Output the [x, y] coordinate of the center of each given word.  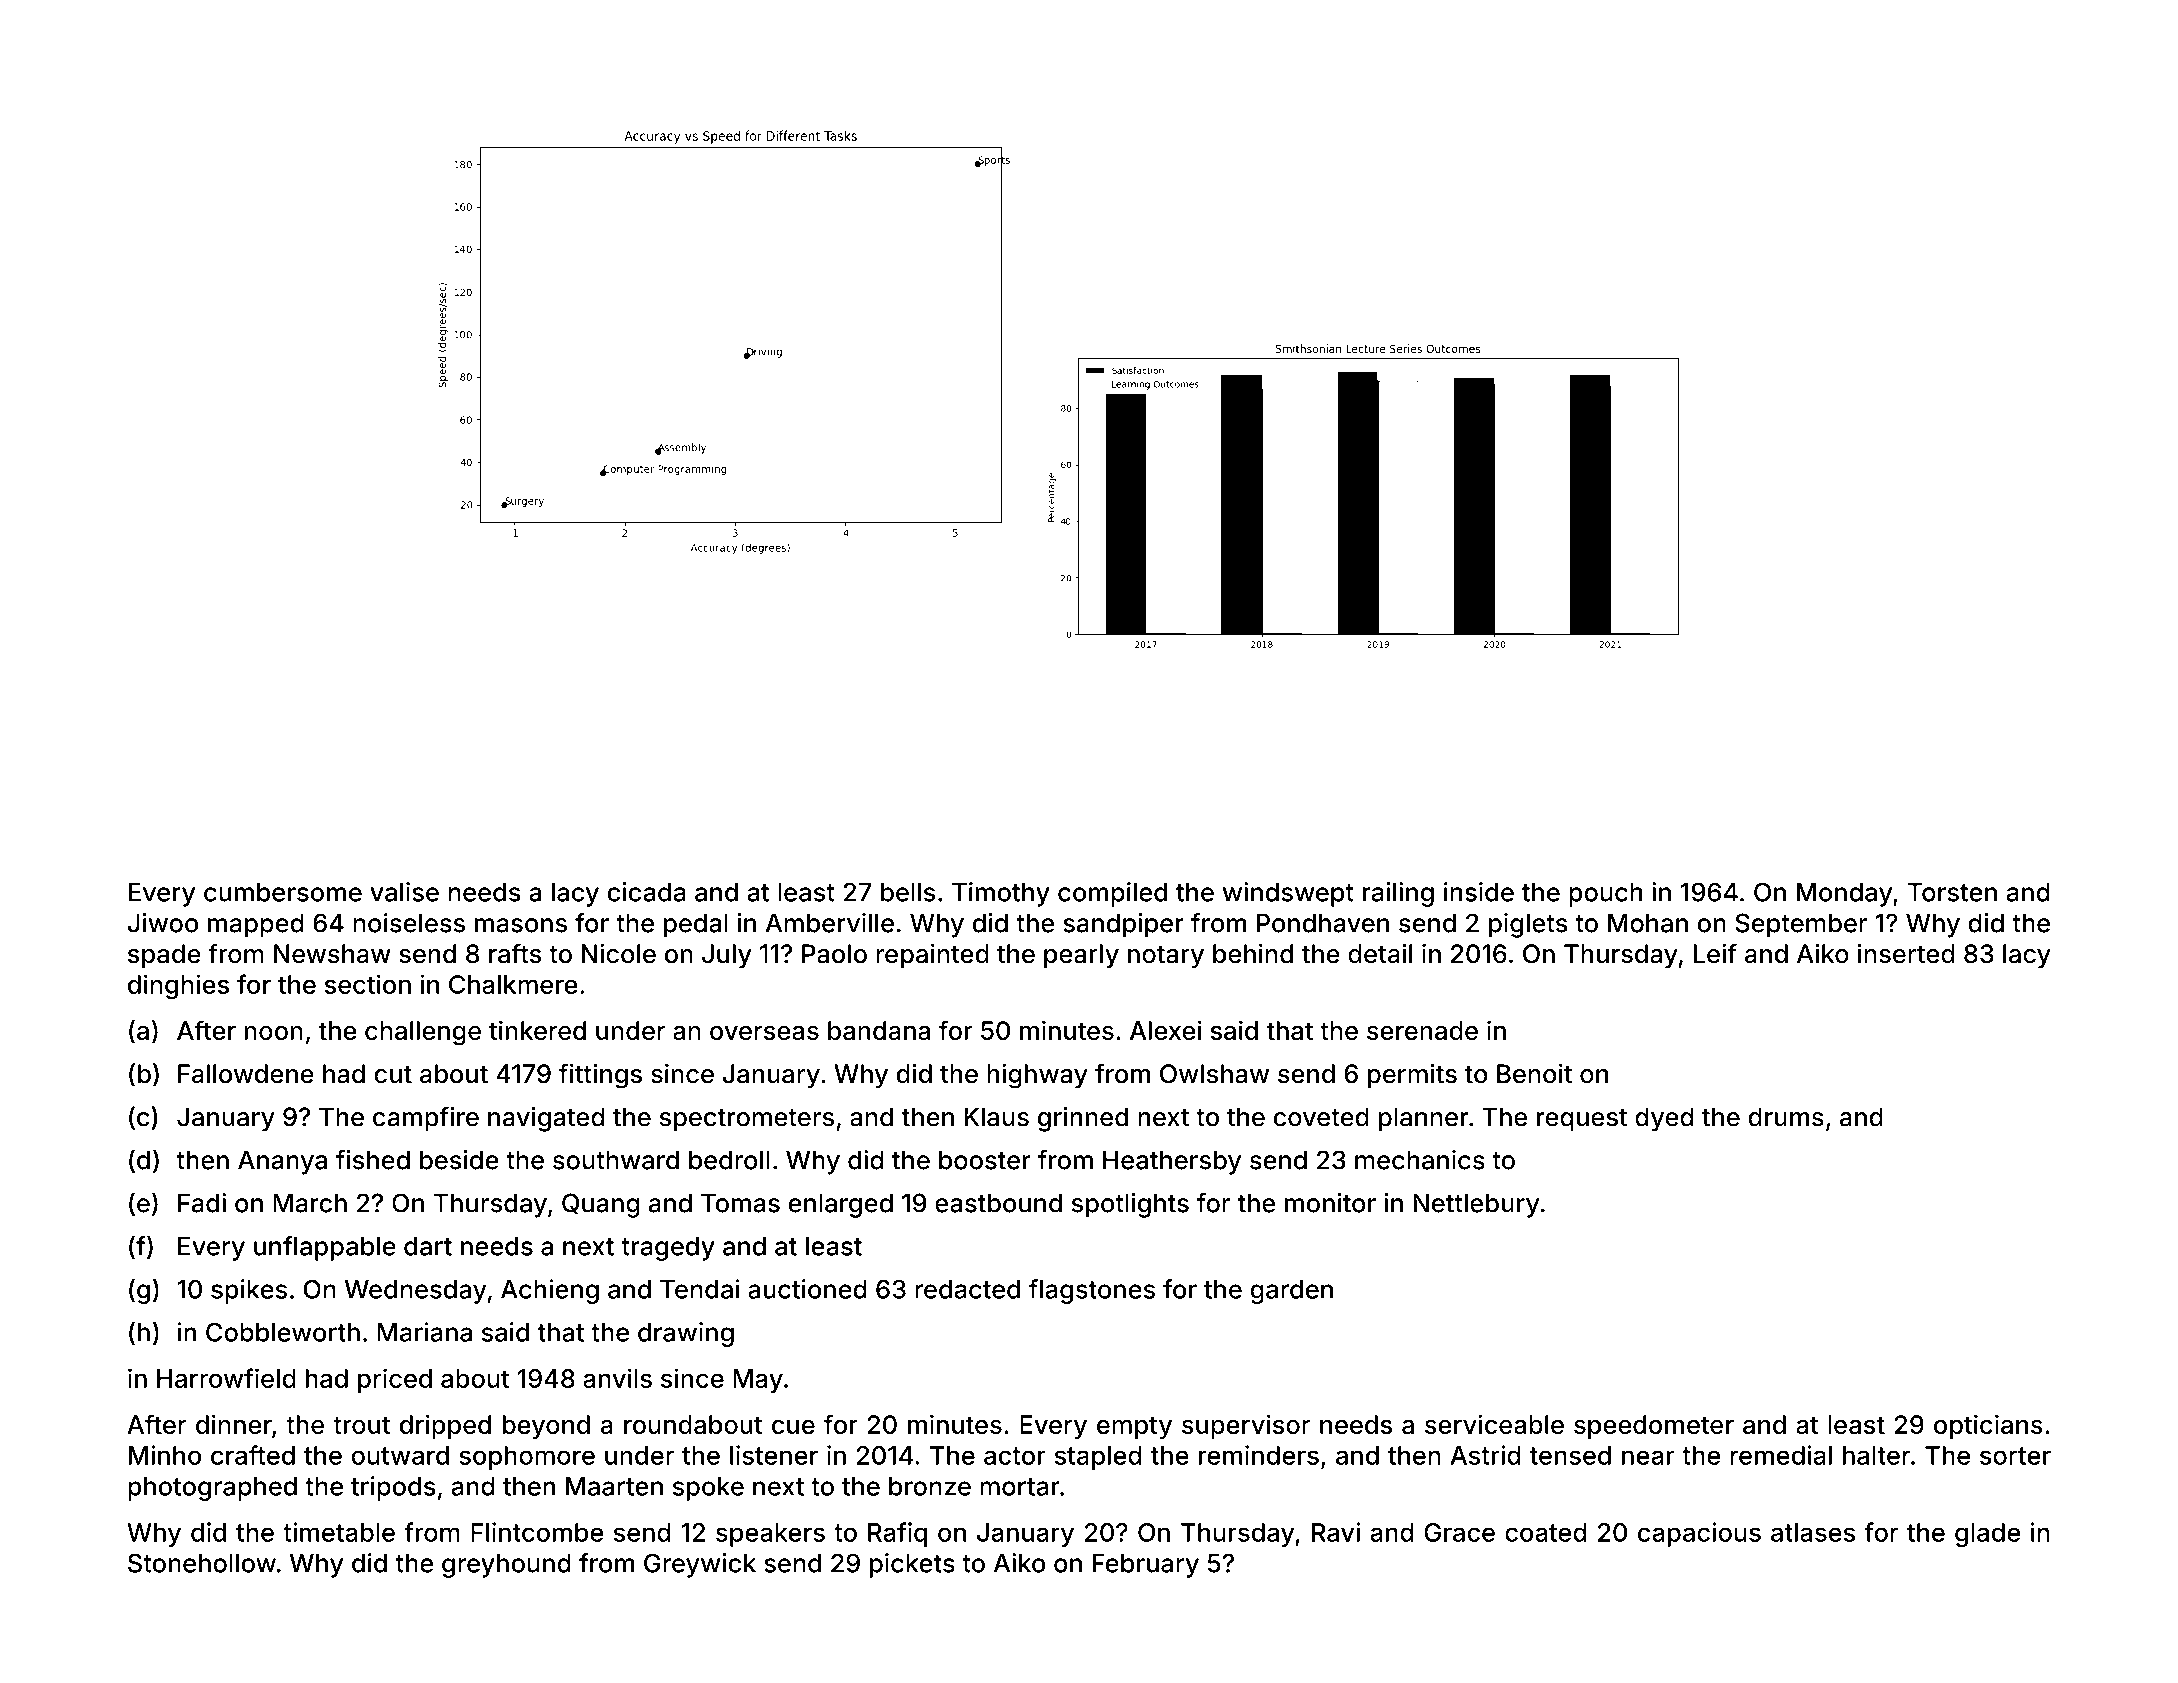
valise [404, 892]
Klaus [996, 1117]
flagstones [1092, 1291]
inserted [1906, 954]
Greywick [700, 1565]
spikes [249, 1291]
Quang [601, 1205]
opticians [1988, 1426]
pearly [1081, 956]
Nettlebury [1476, 1205]
